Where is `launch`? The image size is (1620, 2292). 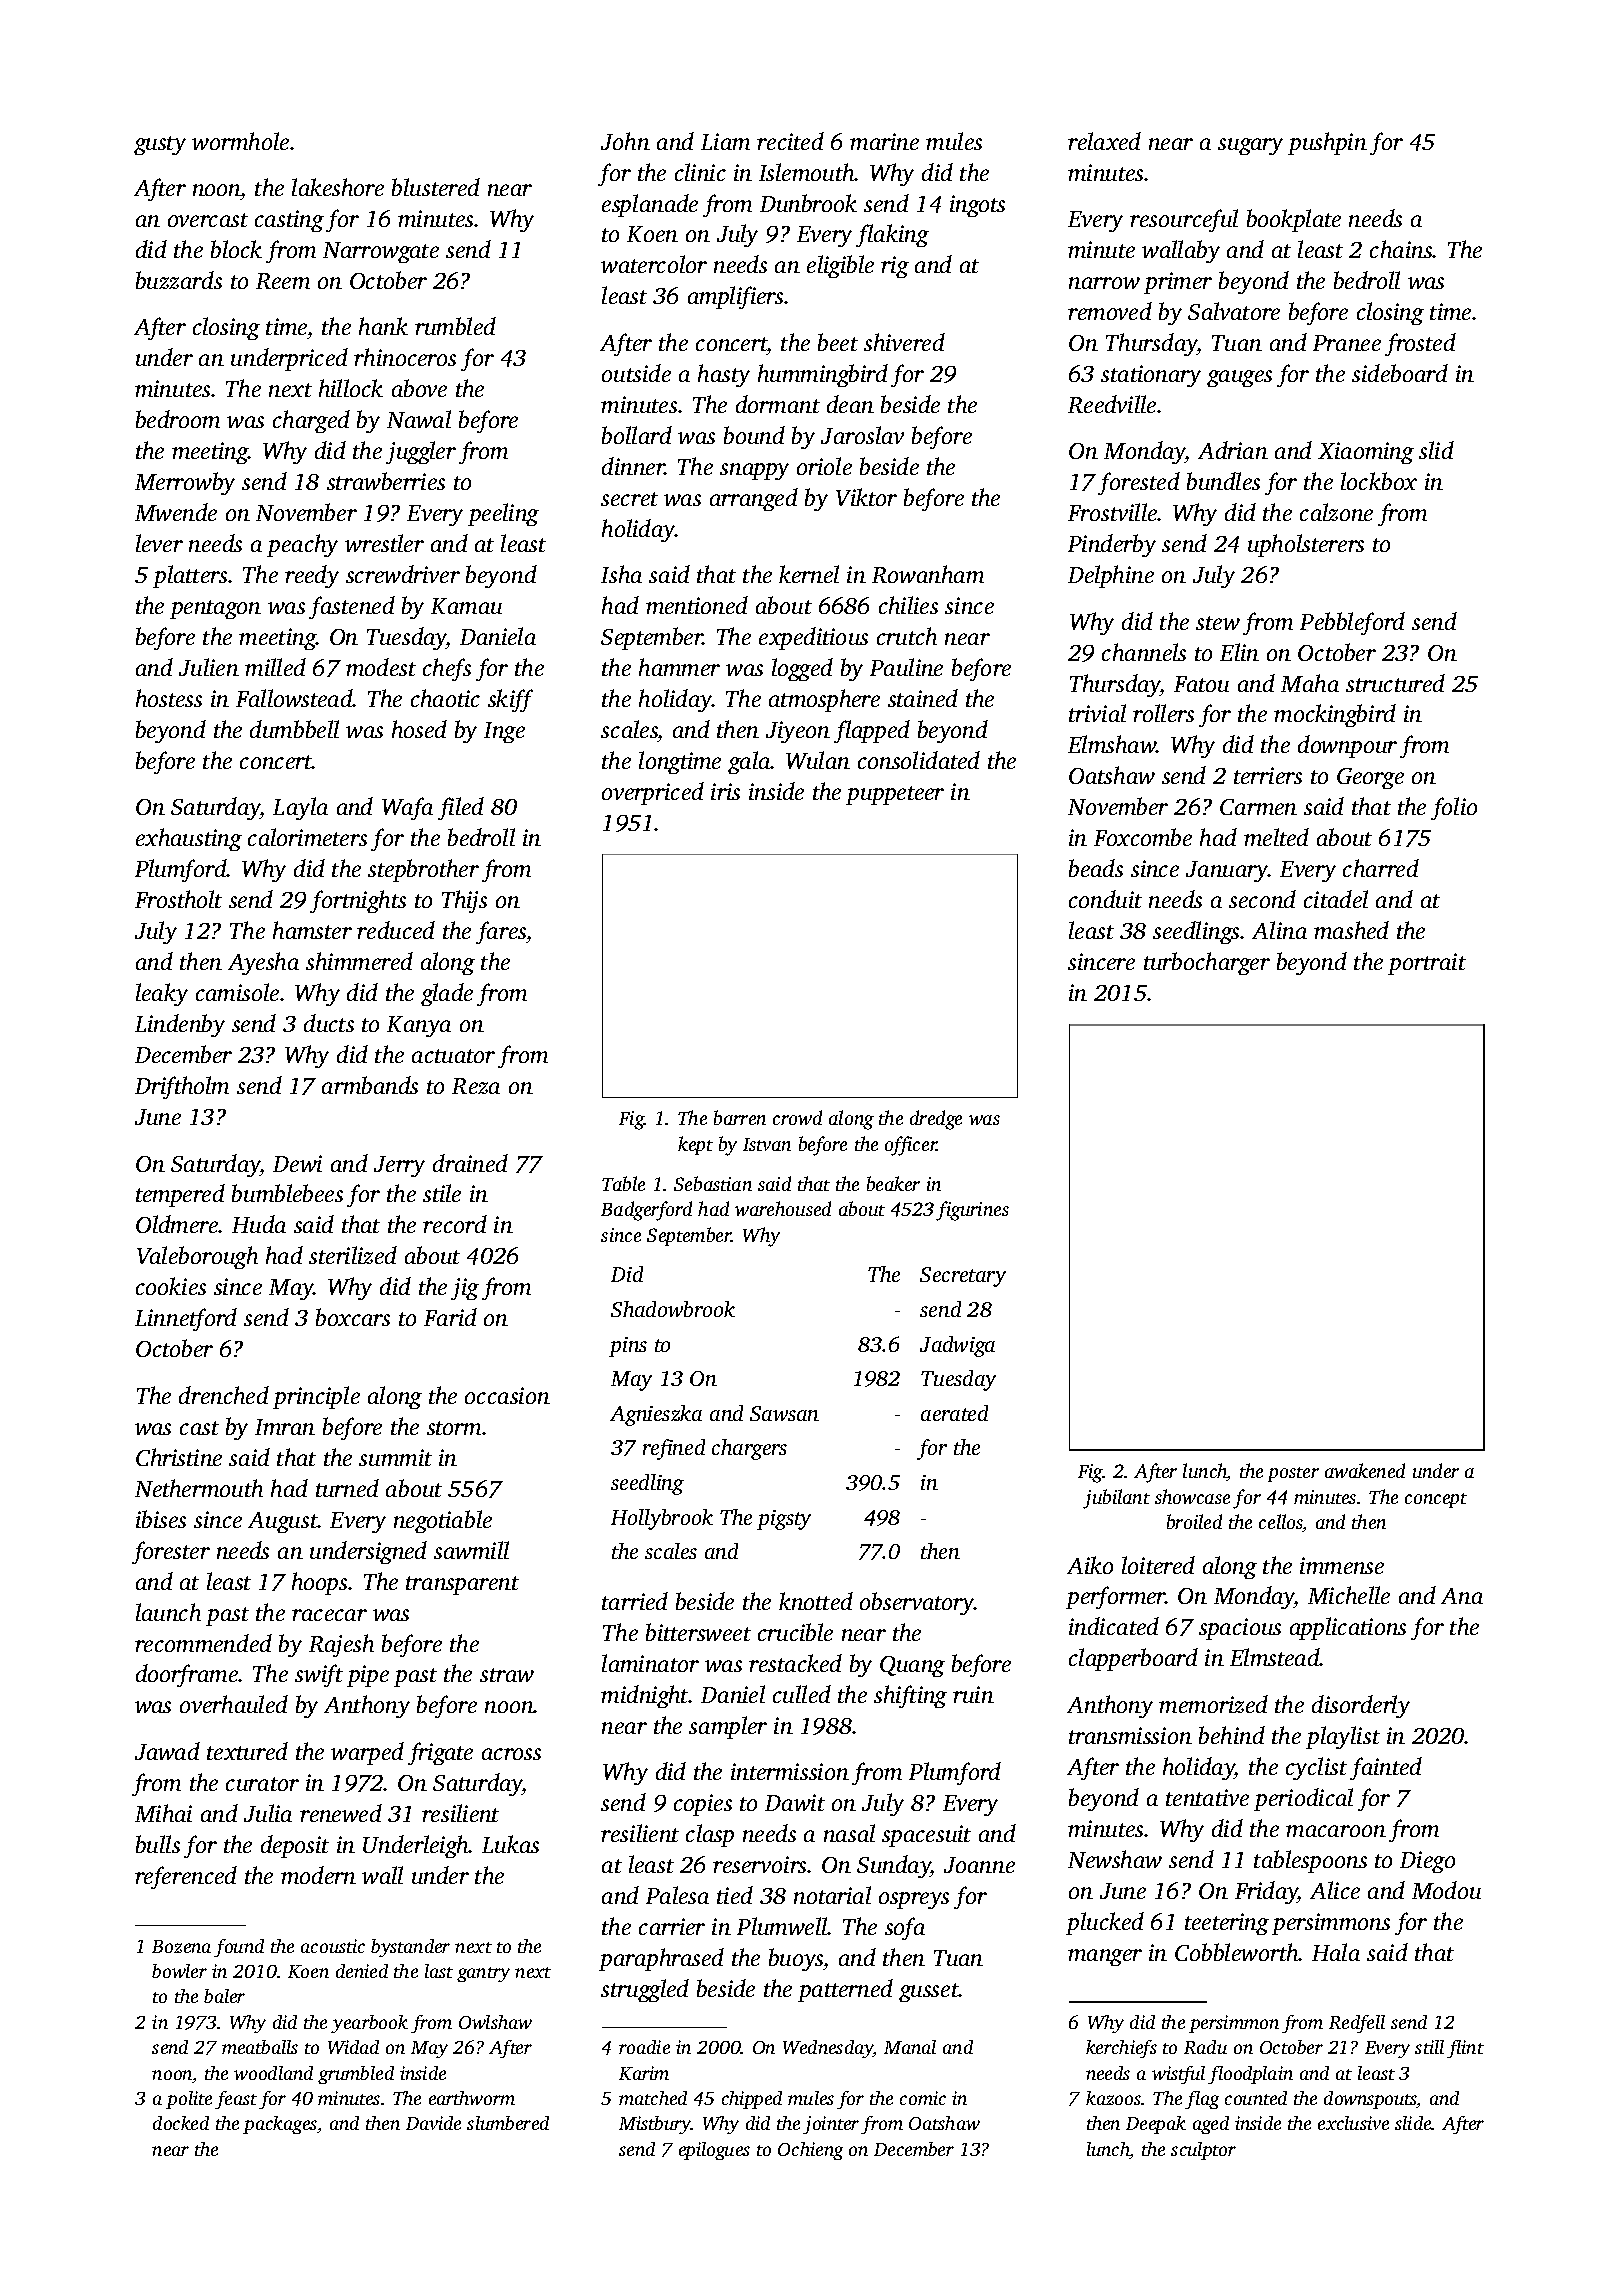 launch is located at coordinates (168, 1612).
